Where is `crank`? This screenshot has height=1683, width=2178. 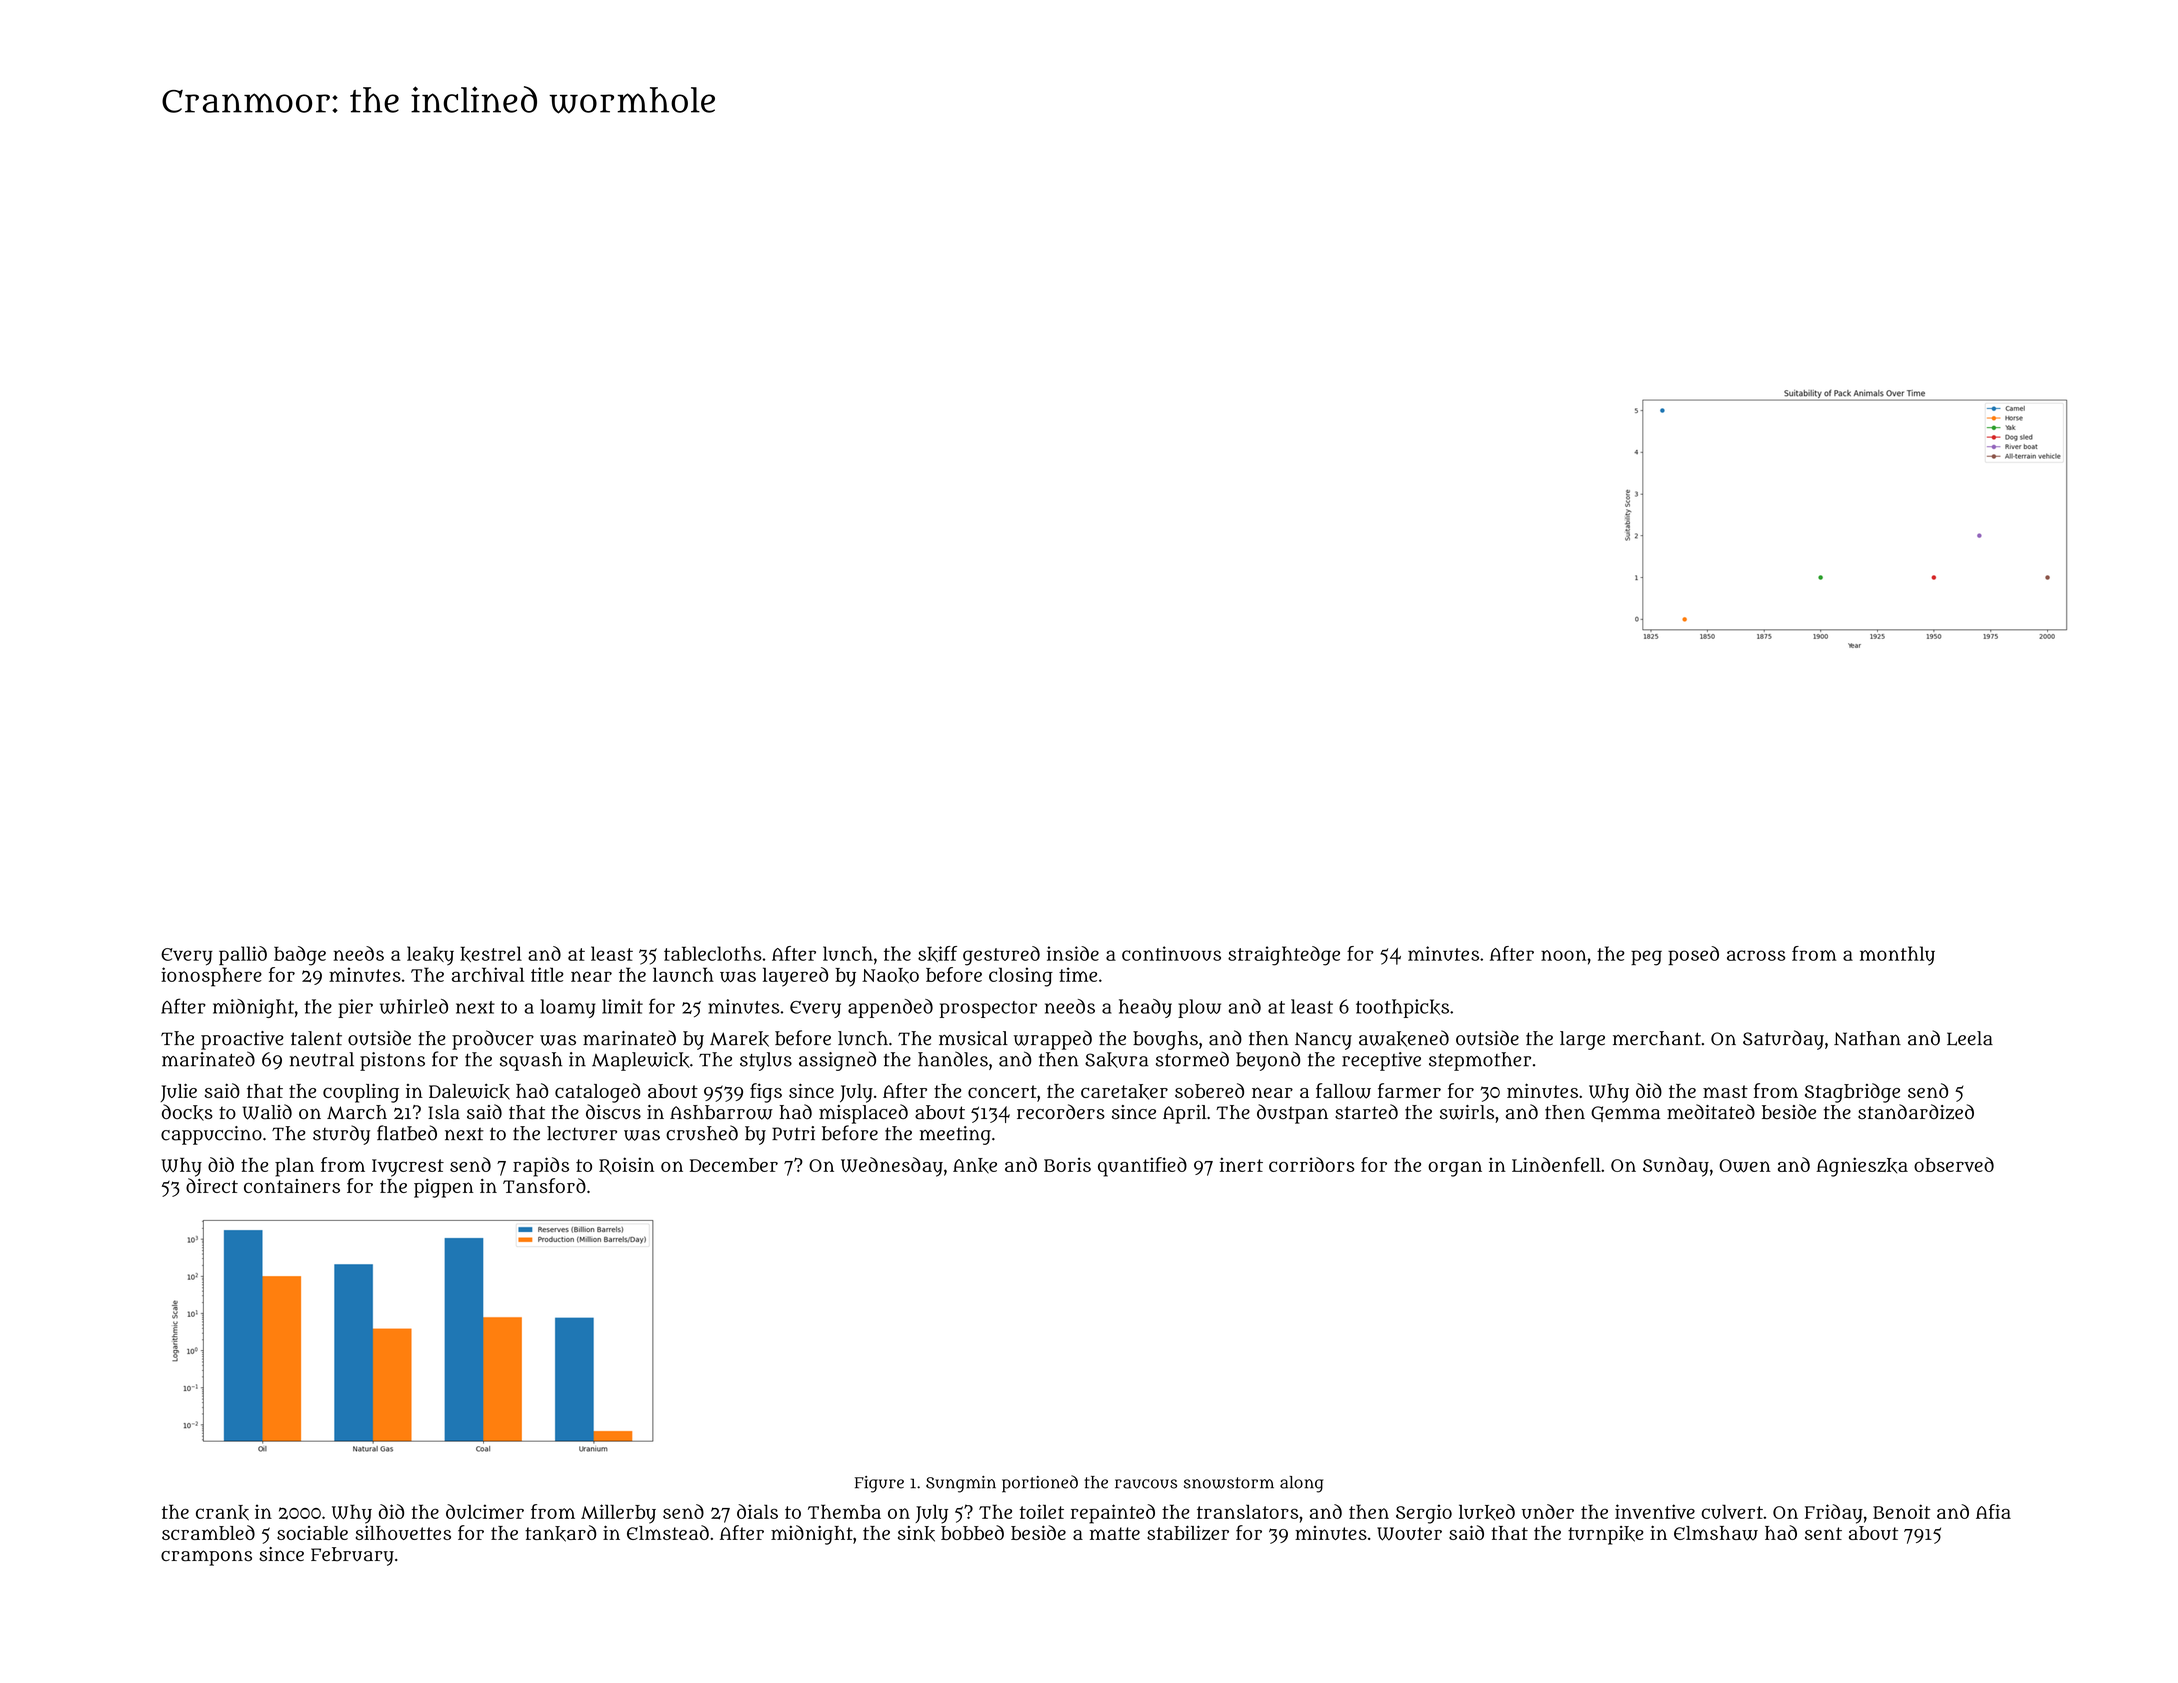 crank is located at coordinates (222, 1513).
